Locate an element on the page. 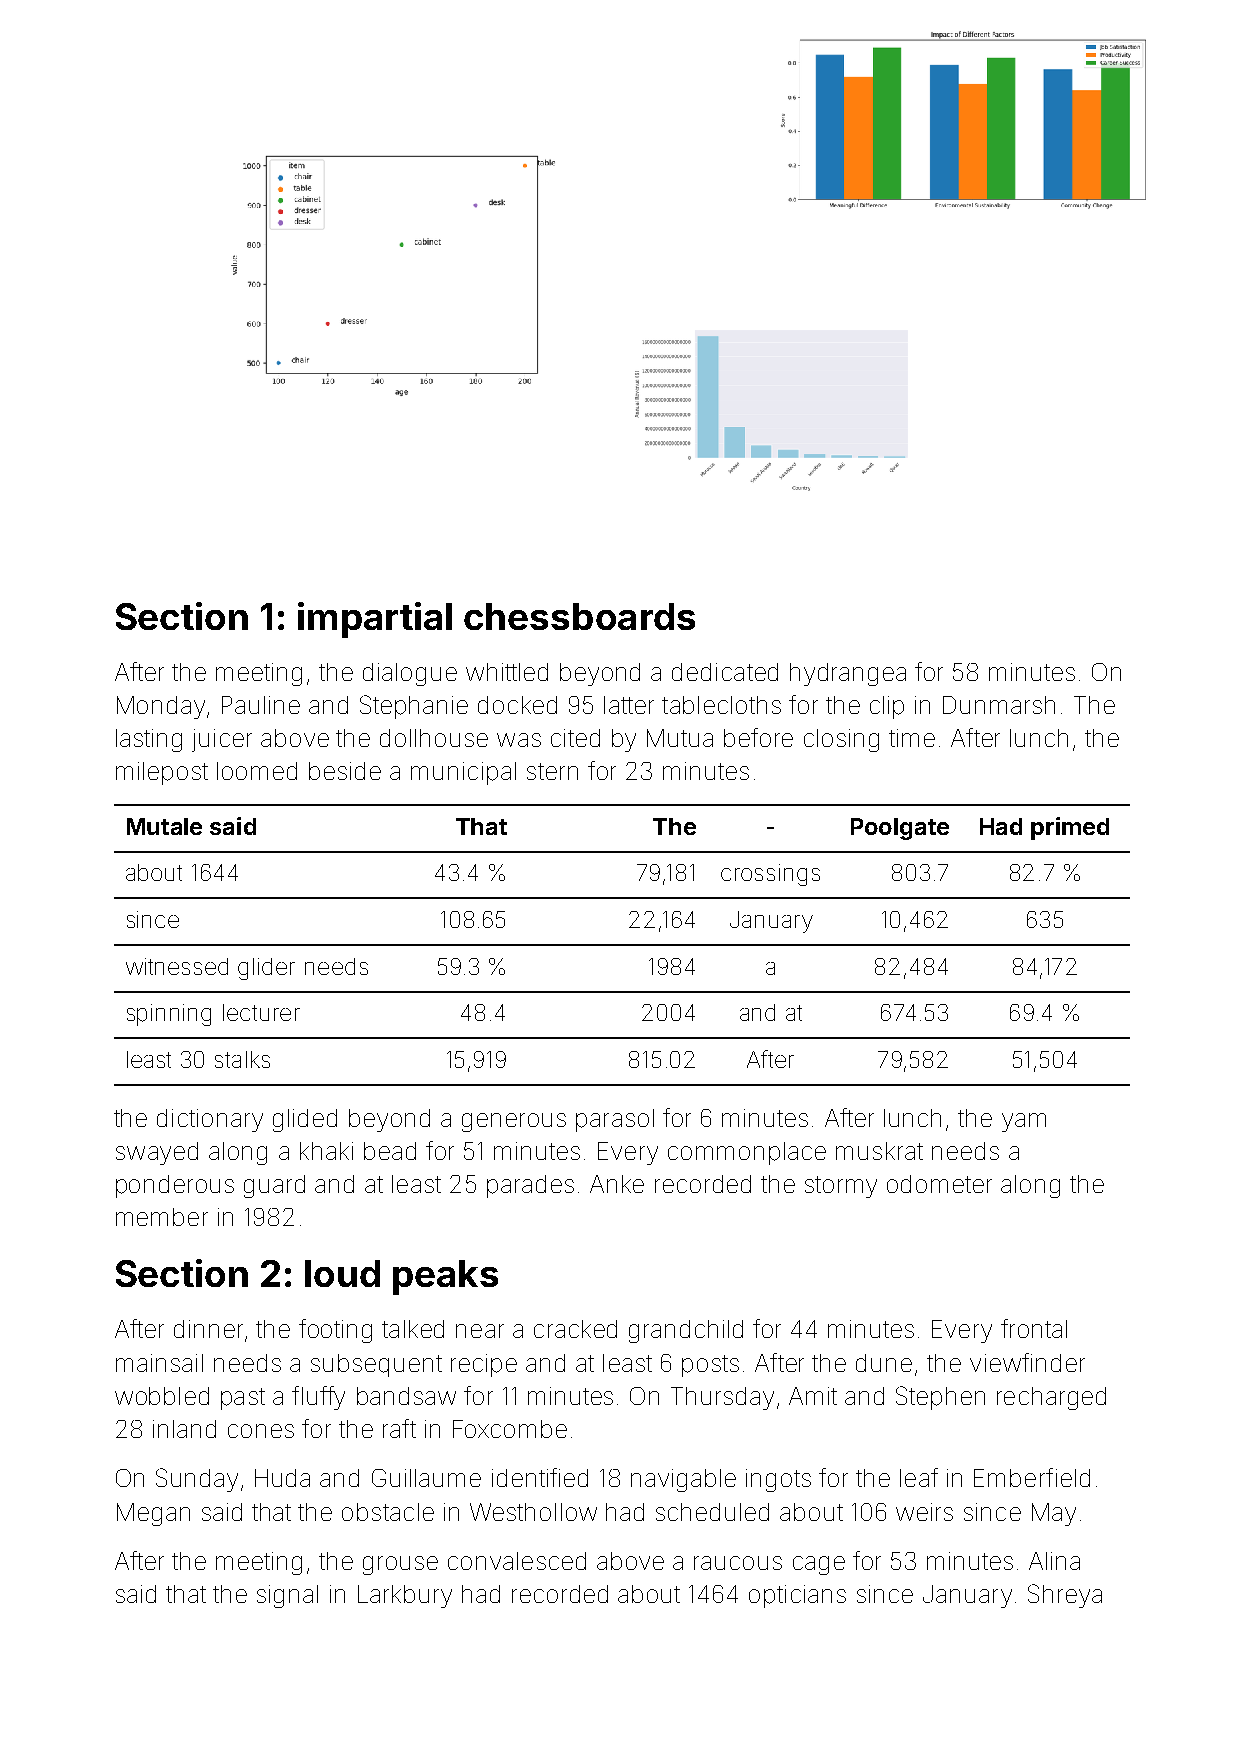  cited is located at coordinates (575, 738).
